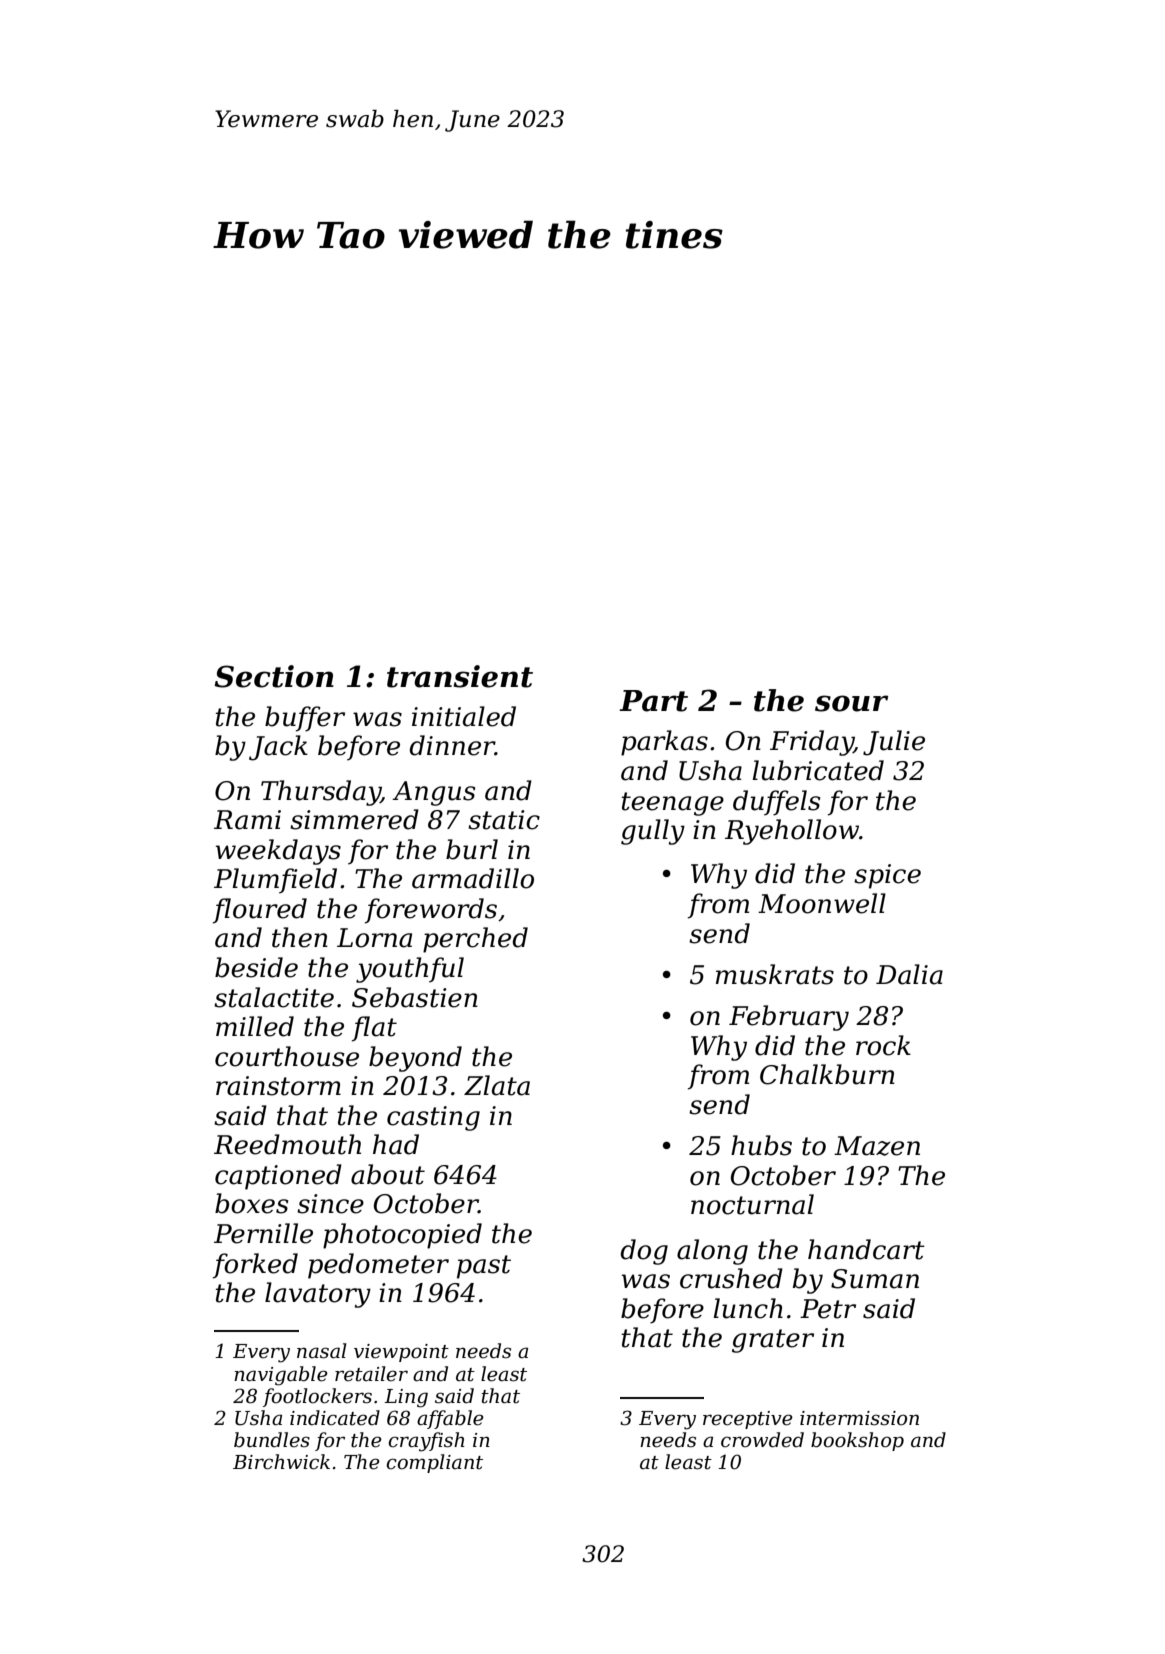  What do you see at coordinates (859, 1418) in the screenshot?
I see `intermission` at bounding box center [859, 1418].
